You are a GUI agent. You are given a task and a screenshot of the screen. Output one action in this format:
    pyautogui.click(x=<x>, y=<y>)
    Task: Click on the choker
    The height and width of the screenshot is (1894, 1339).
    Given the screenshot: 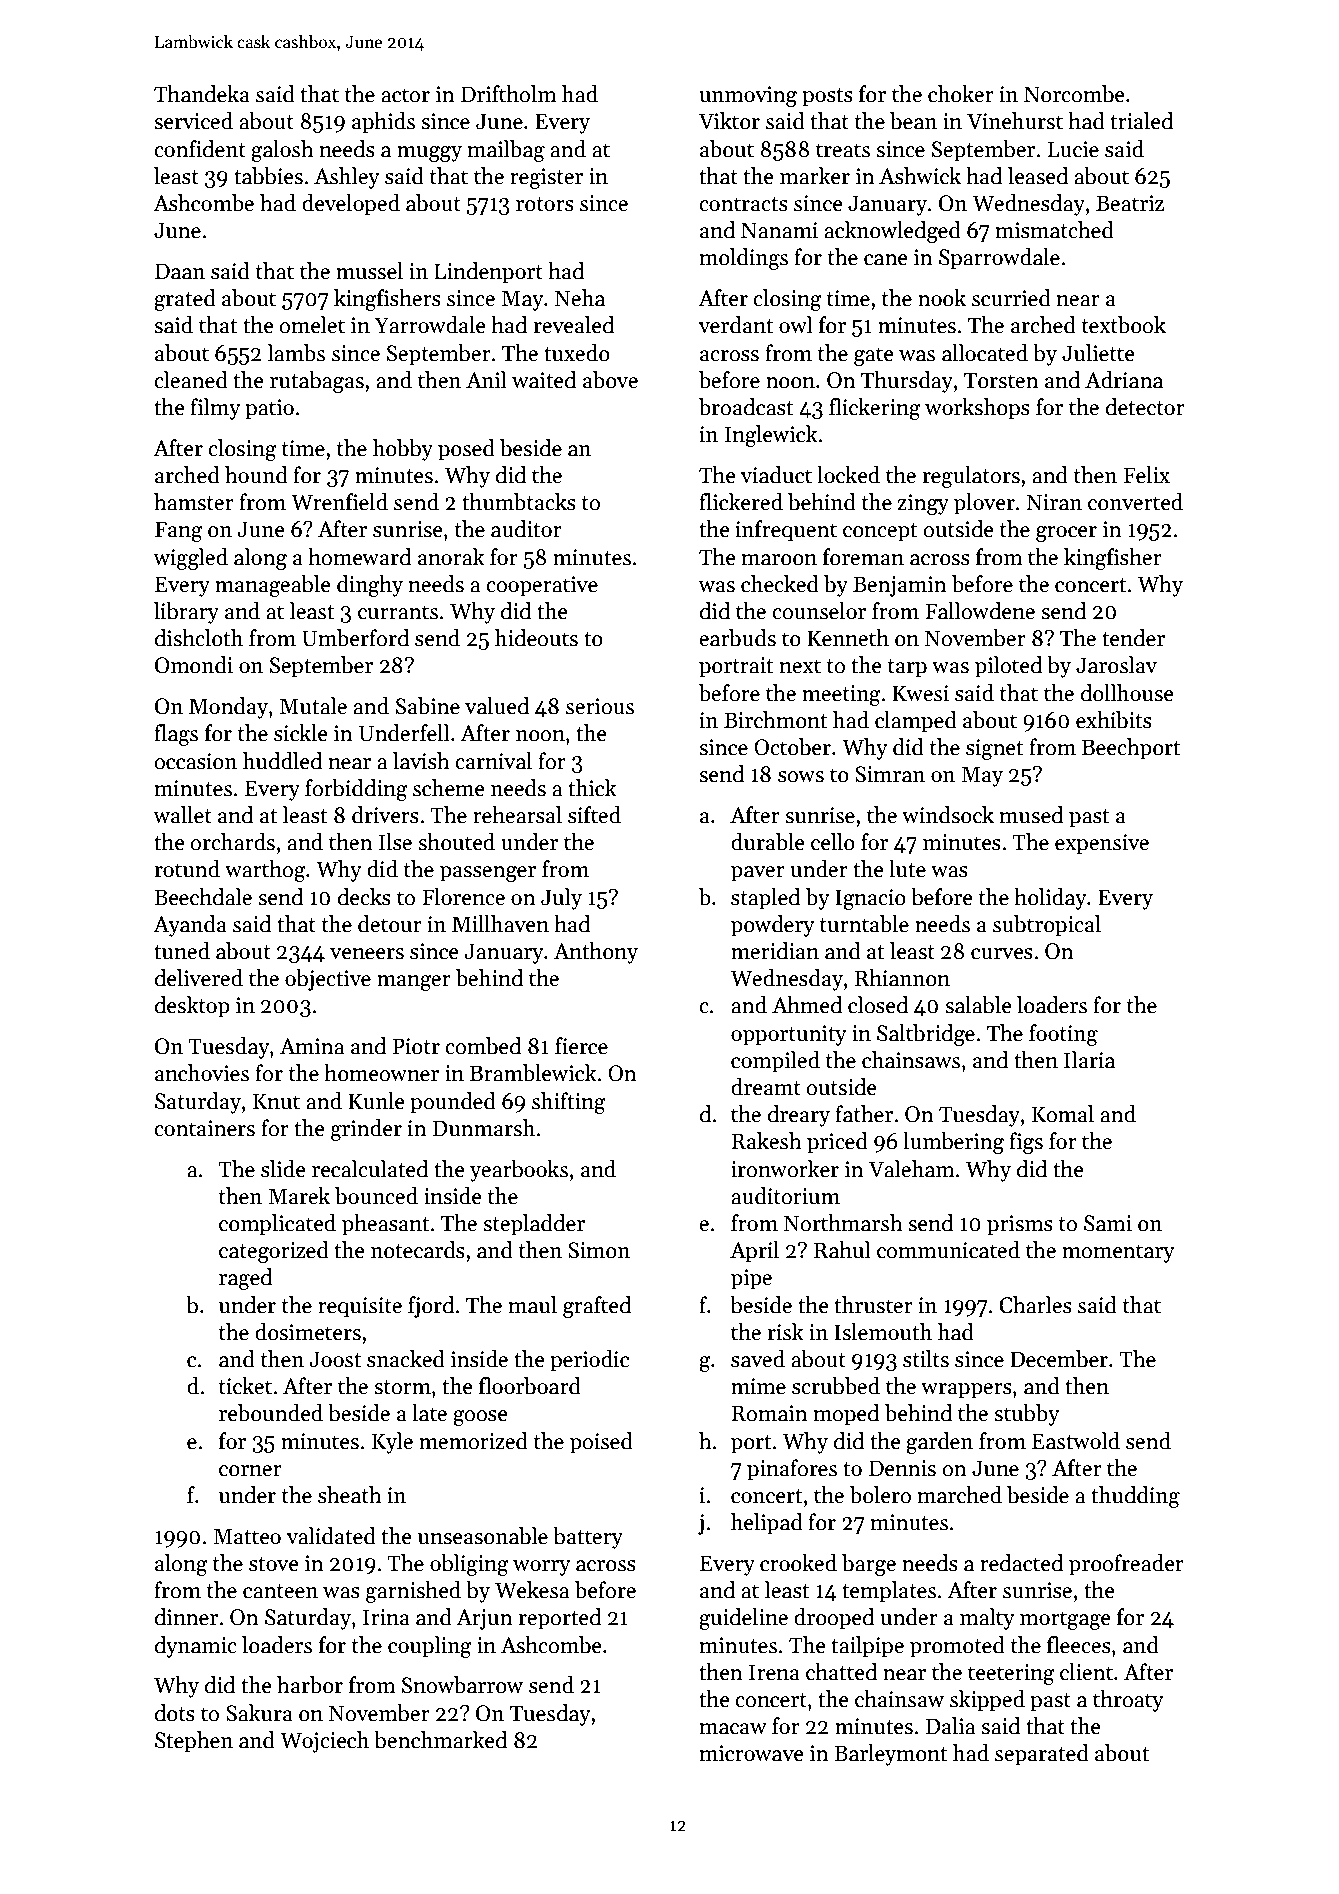 What is the action you would take?
    pyautogui.click(x=961, y=94)
